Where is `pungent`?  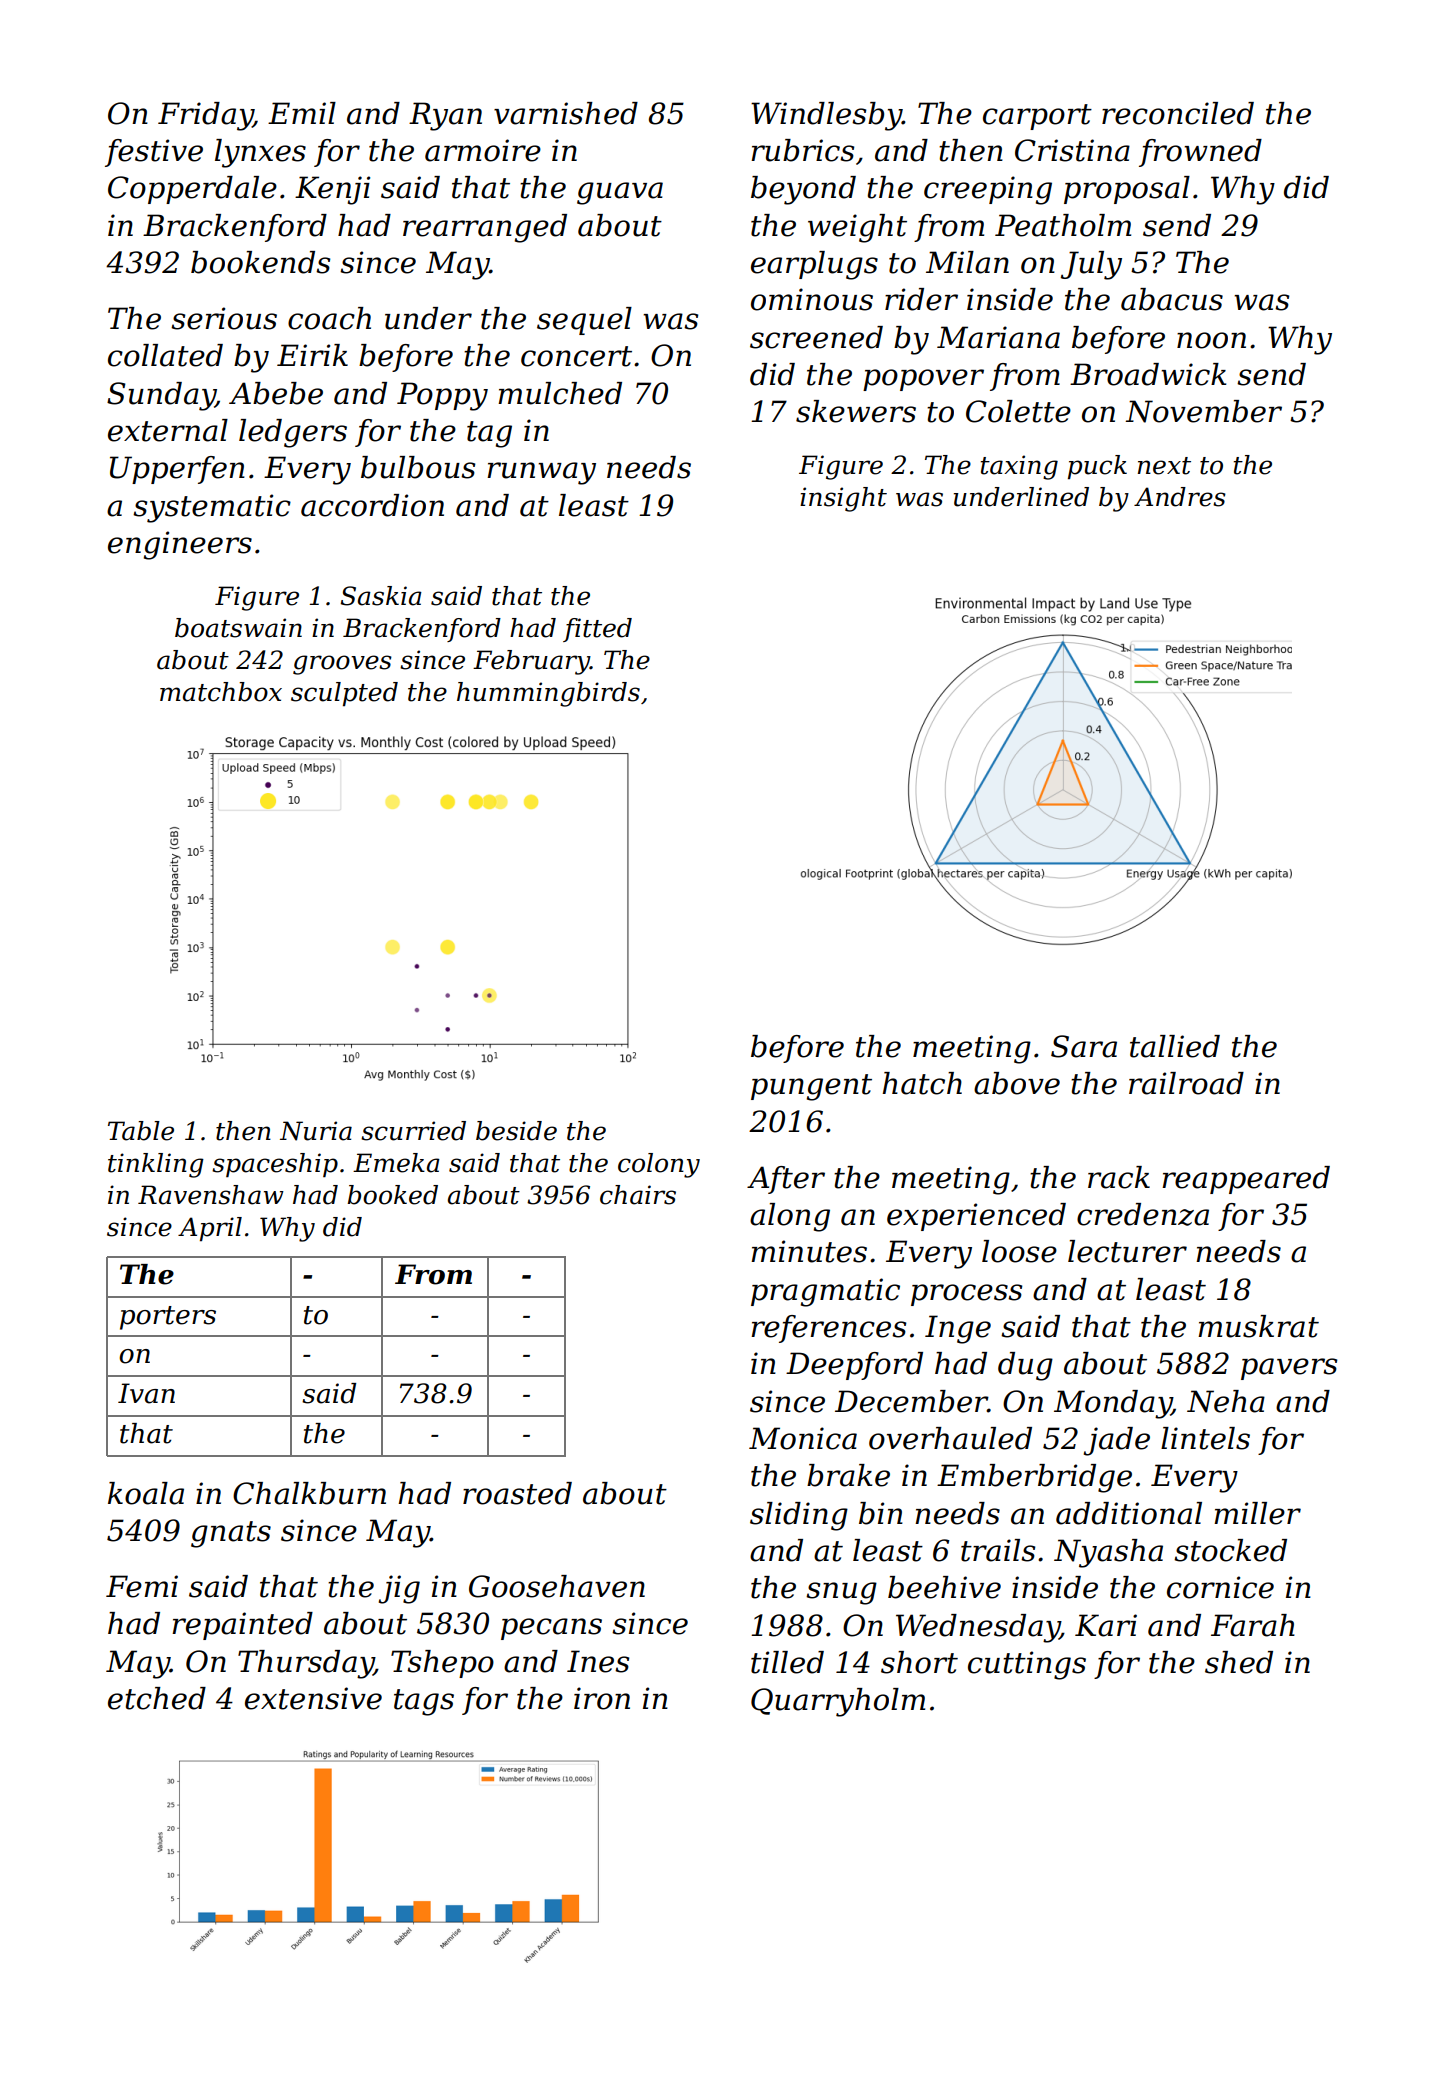
pungent is located at coordinates (811, 1087).
